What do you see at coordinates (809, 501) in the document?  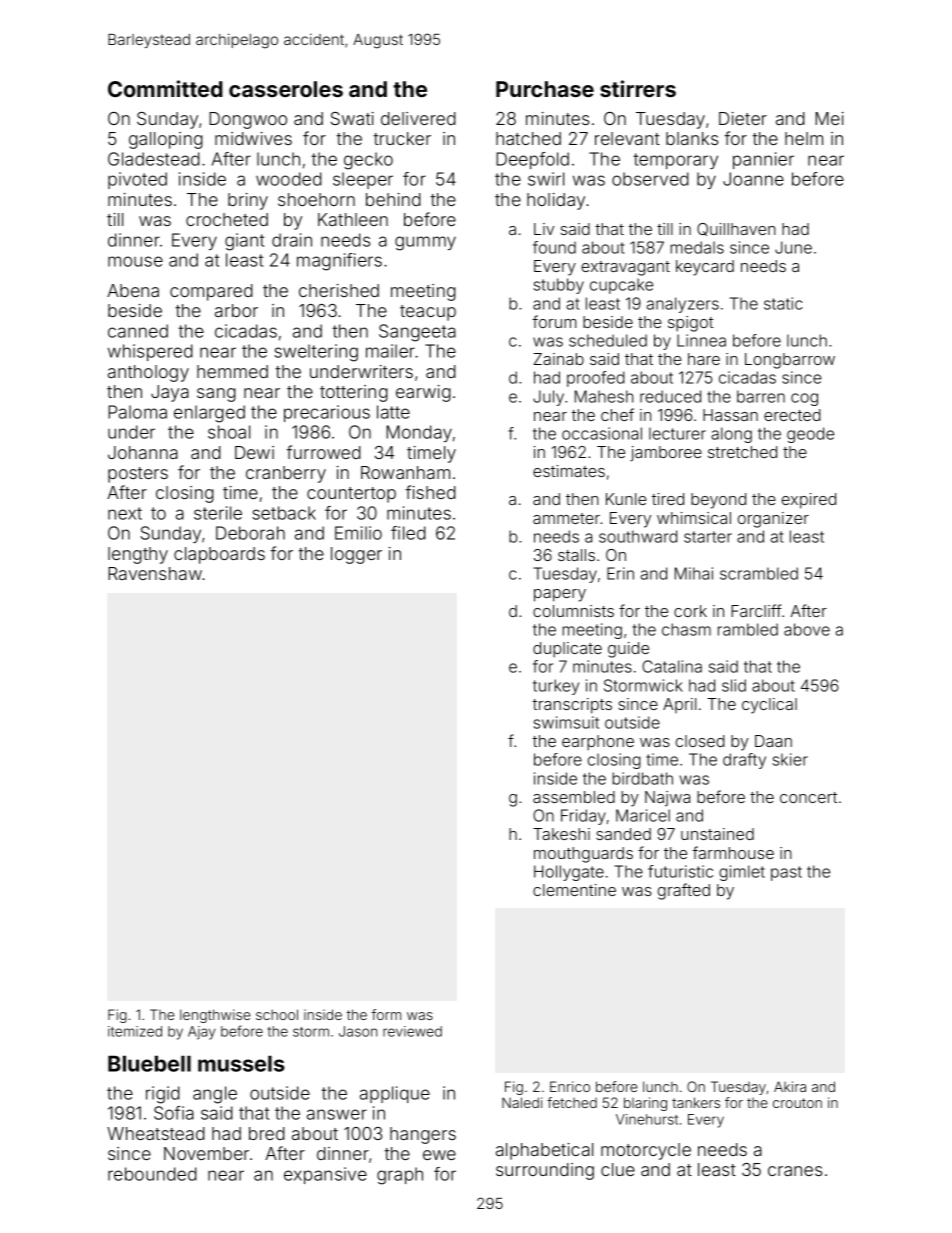 I see `expired` at bounding box center [809, 501].
